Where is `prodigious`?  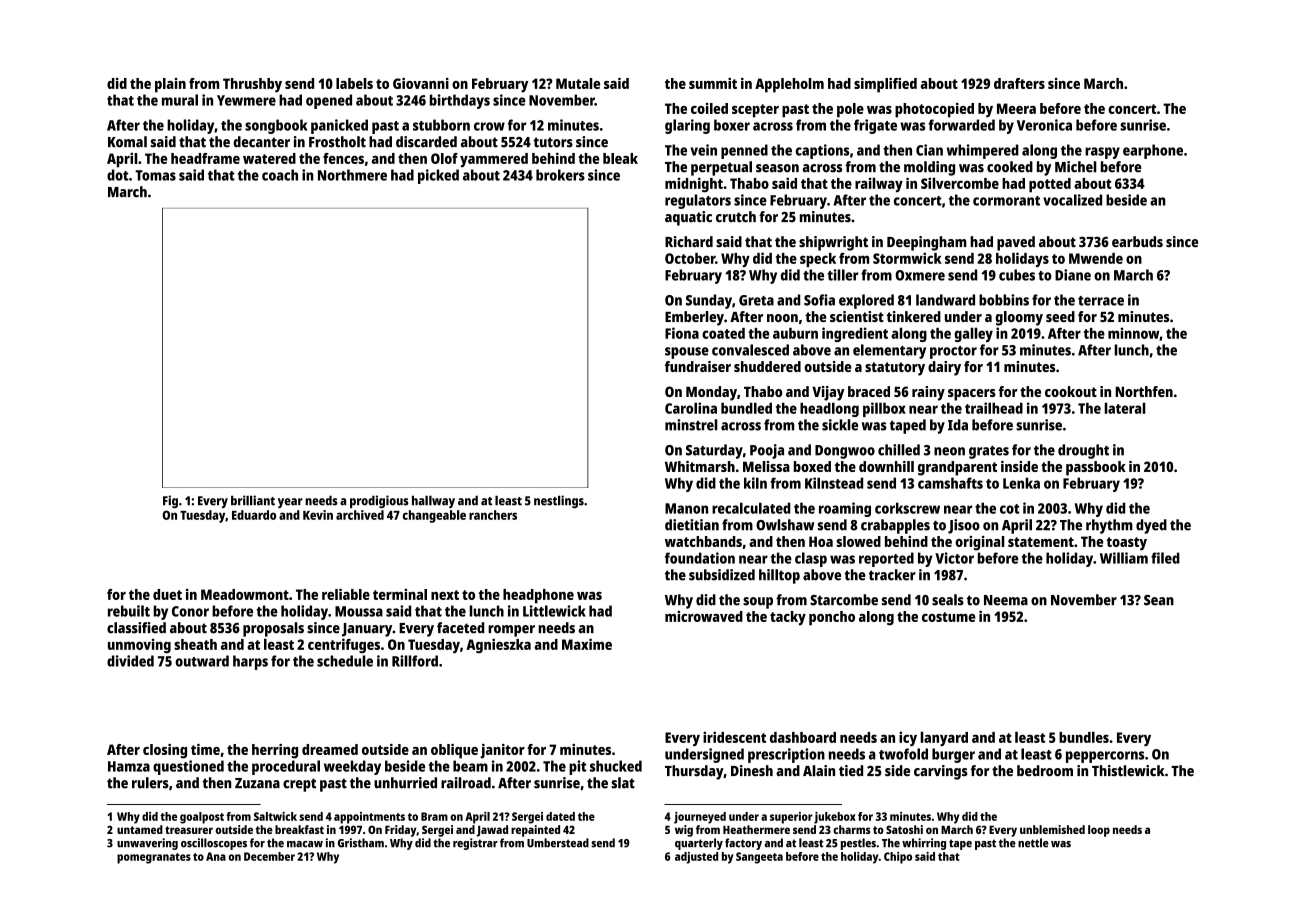 prodigious is located at coordinates (379, 501).
